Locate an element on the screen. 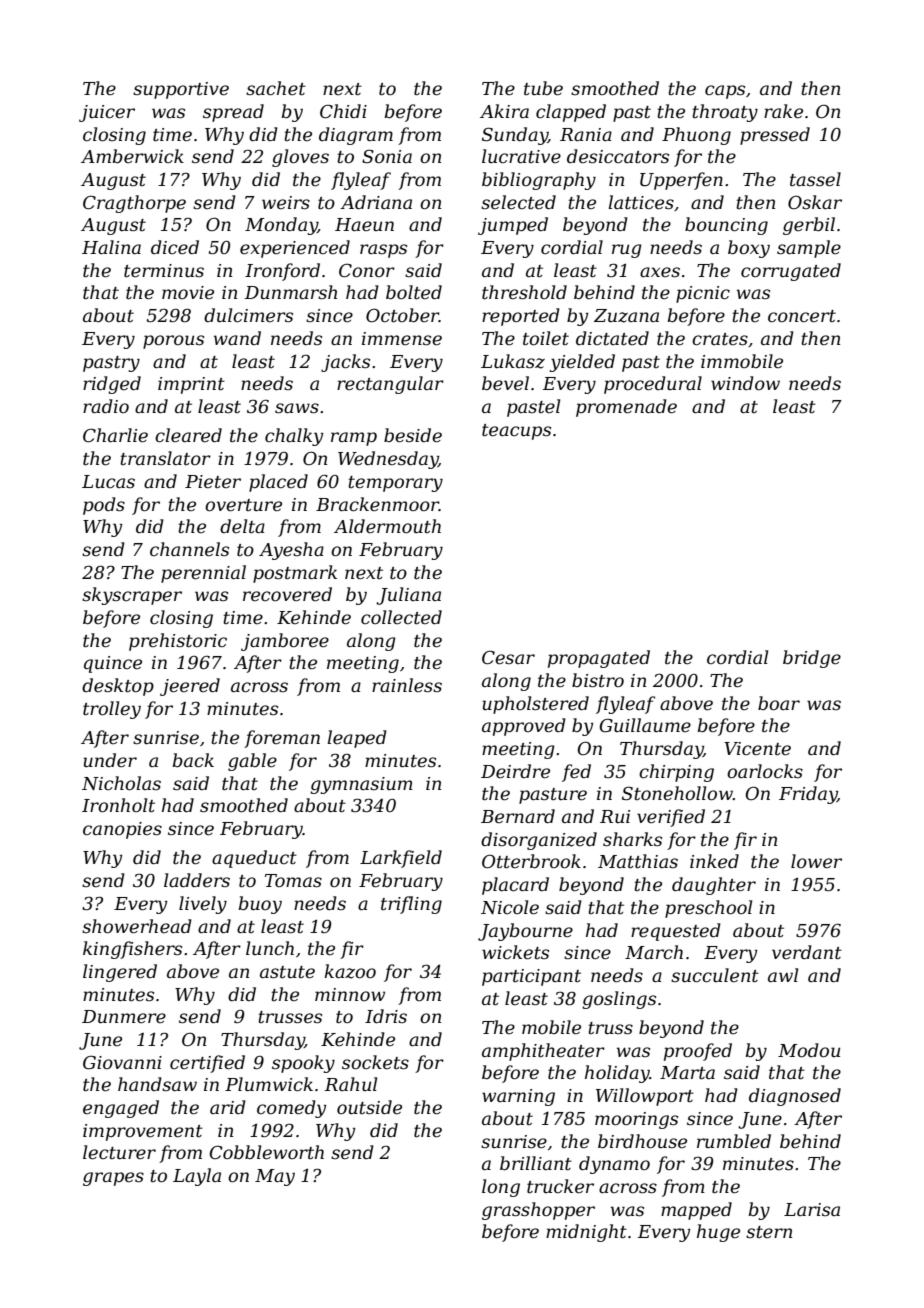 This screenshot has width=924, height=1308. tube is located at coordinates (543, 88).
